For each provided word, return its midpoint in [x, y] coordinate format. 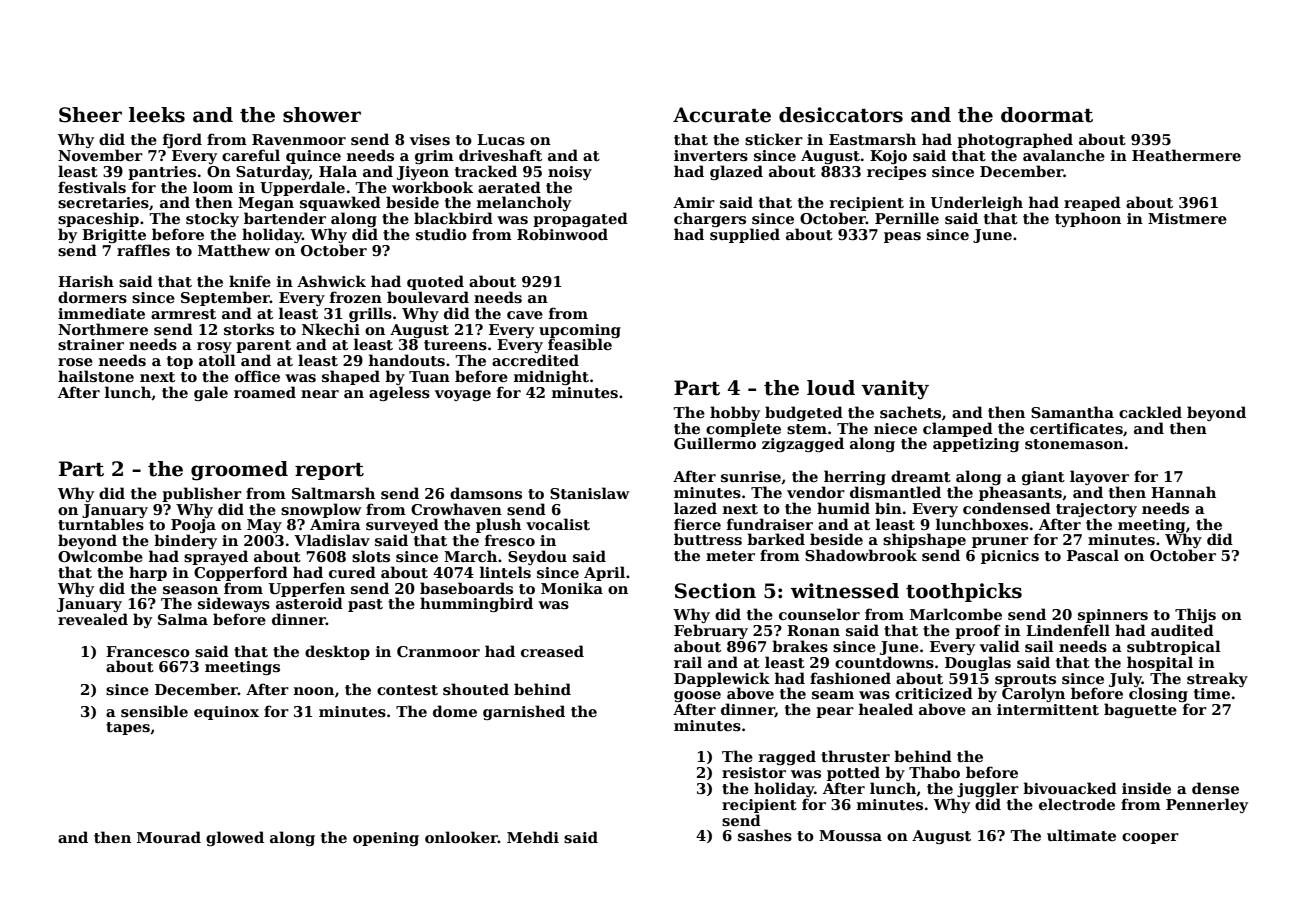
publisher [202, 494]
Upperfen [307, 589]
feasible [580, 344]
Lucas [501, 140]
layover [1099, 477]
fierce [697, 524]
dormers [92, 297]
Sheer [90, 115]
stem [807, 429]
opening [386, 839]
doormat [1047, 115]
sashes [765, 835]
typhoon [1088, 219]
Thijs [1195, 615]
